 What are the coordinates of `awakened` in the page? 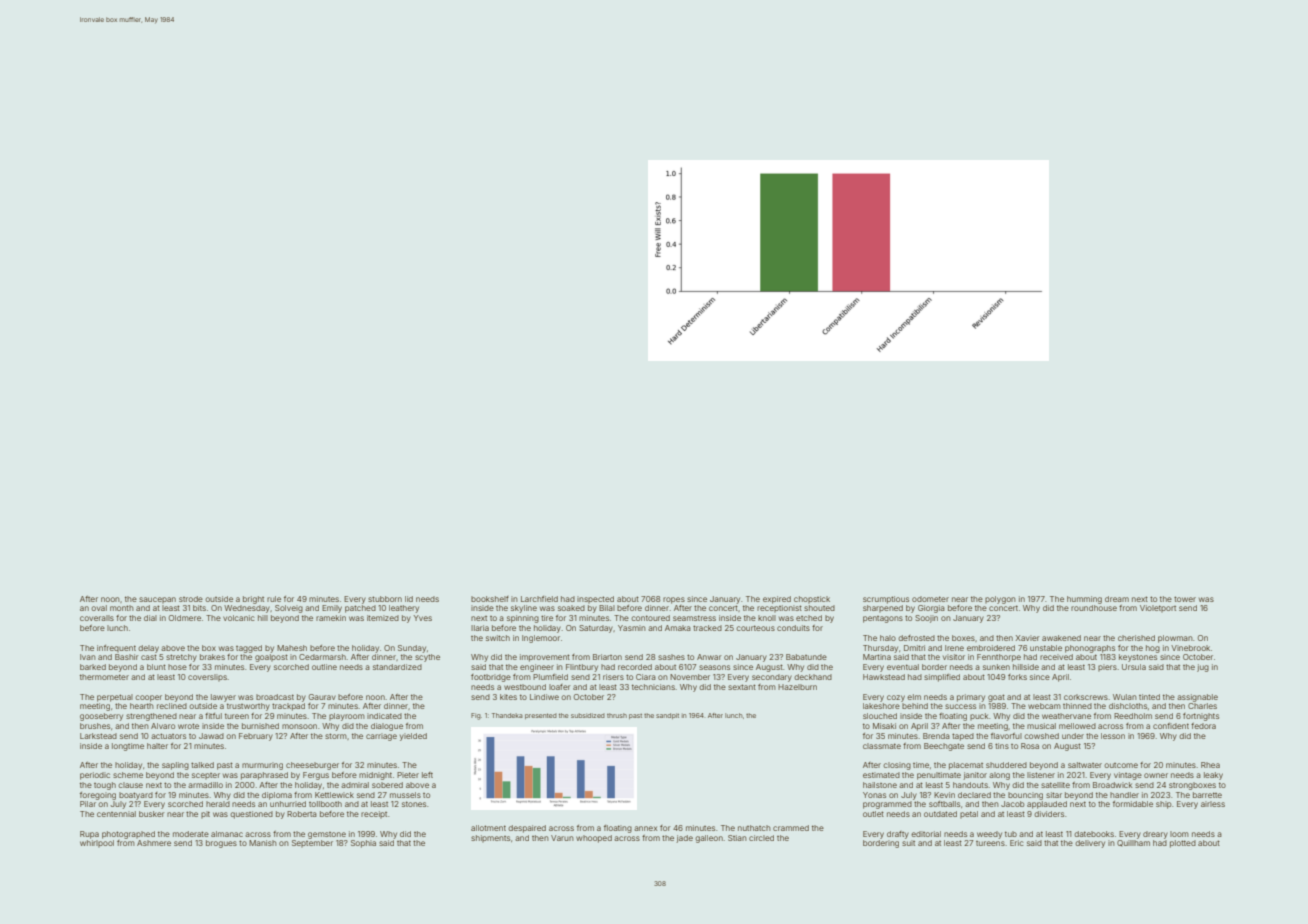 It's located at (1061, 638).
